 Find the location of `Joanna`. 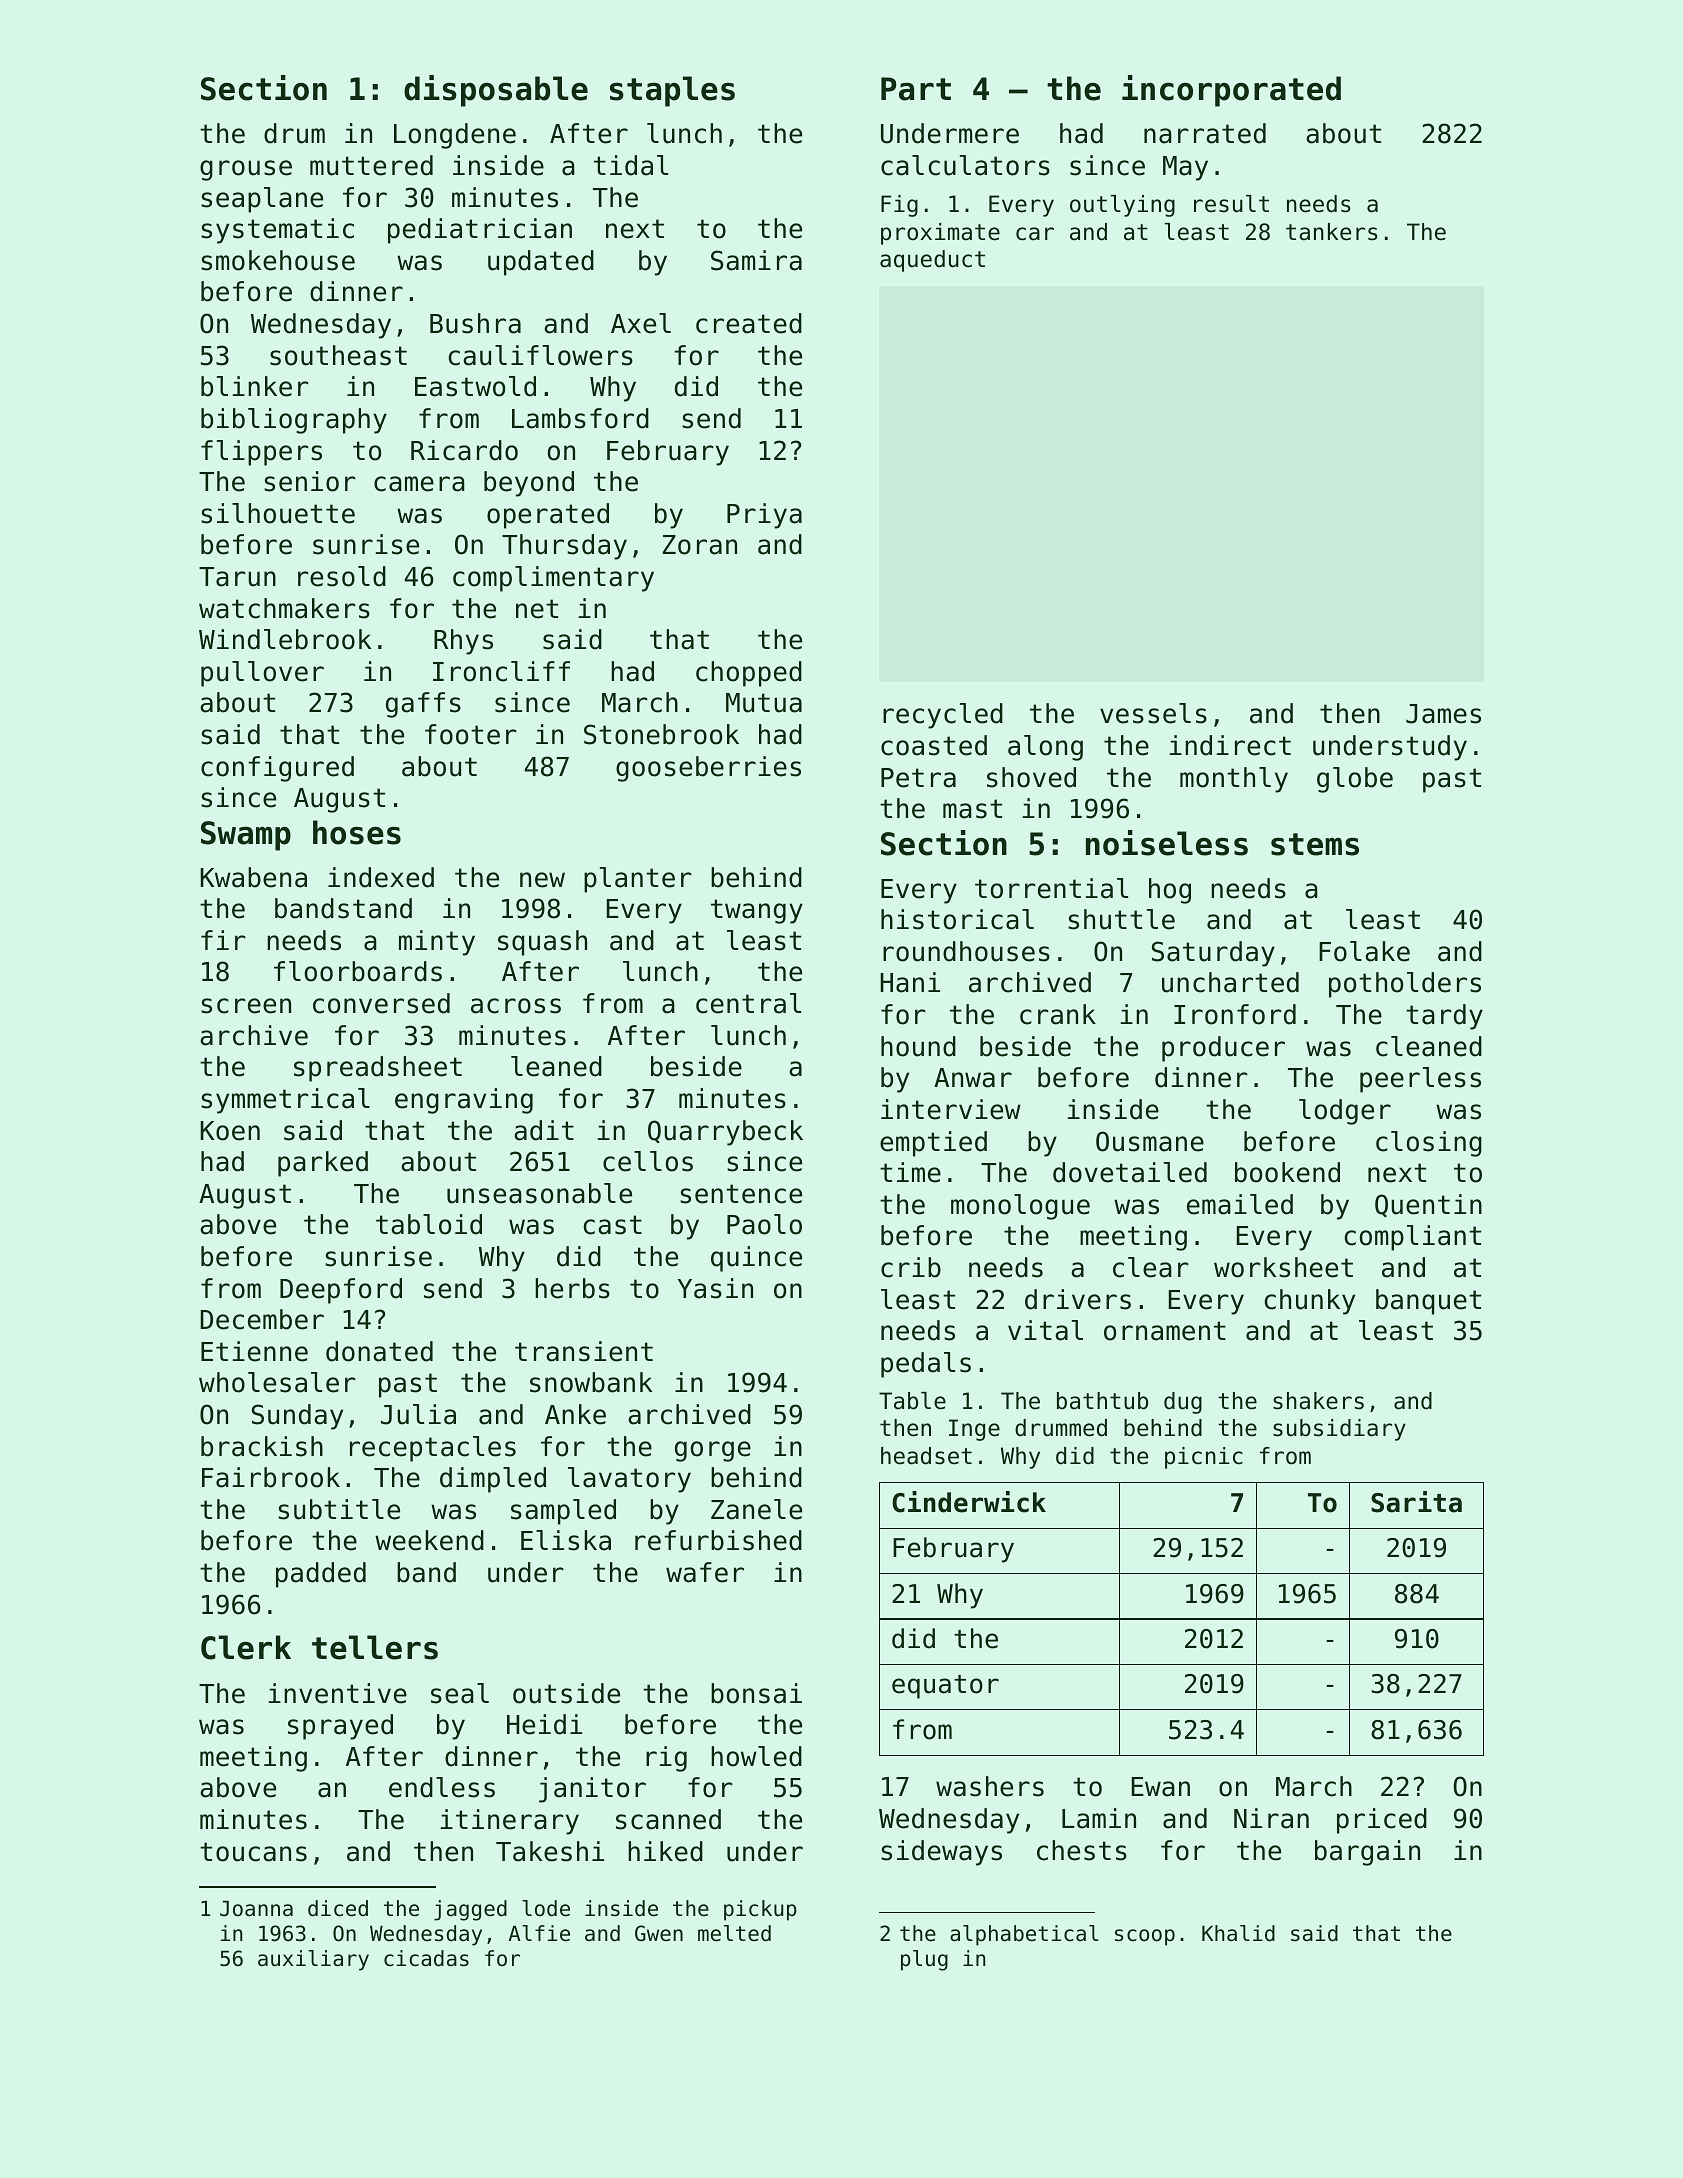

Joanna is located at coordinates (256, 1909).
